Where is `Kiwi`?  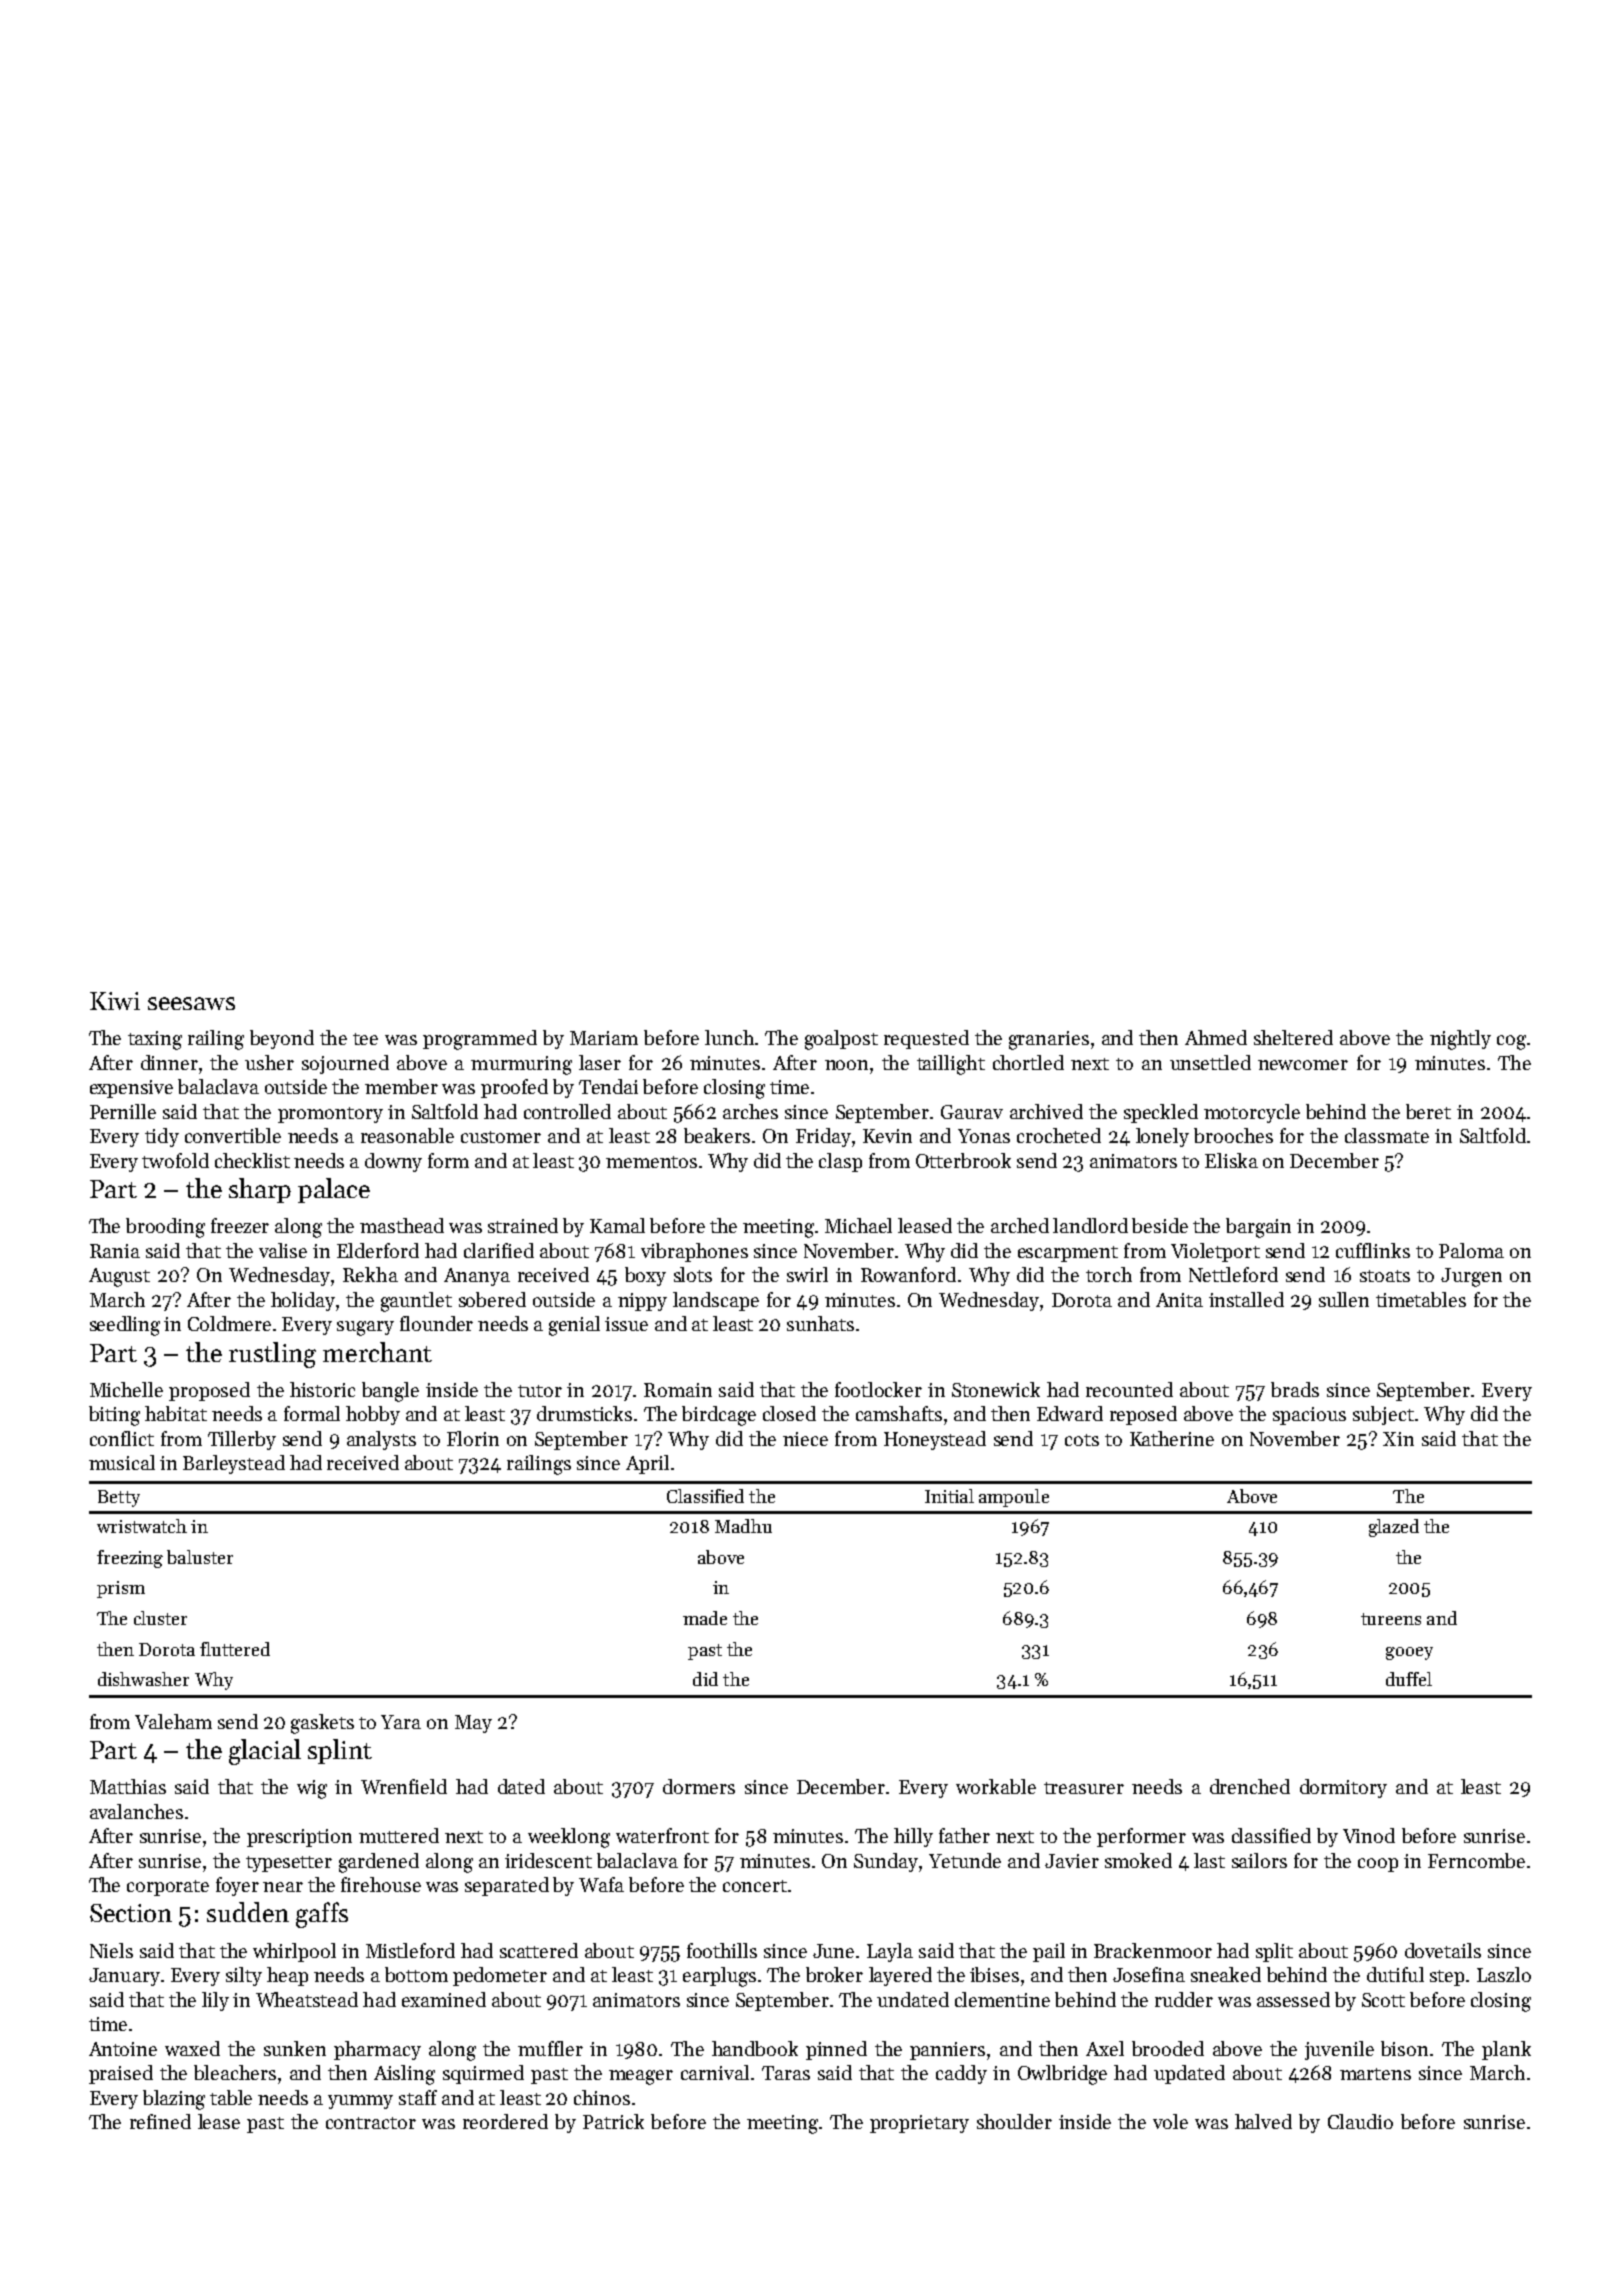 Kiwi is located at coordinates (115, 1001).
